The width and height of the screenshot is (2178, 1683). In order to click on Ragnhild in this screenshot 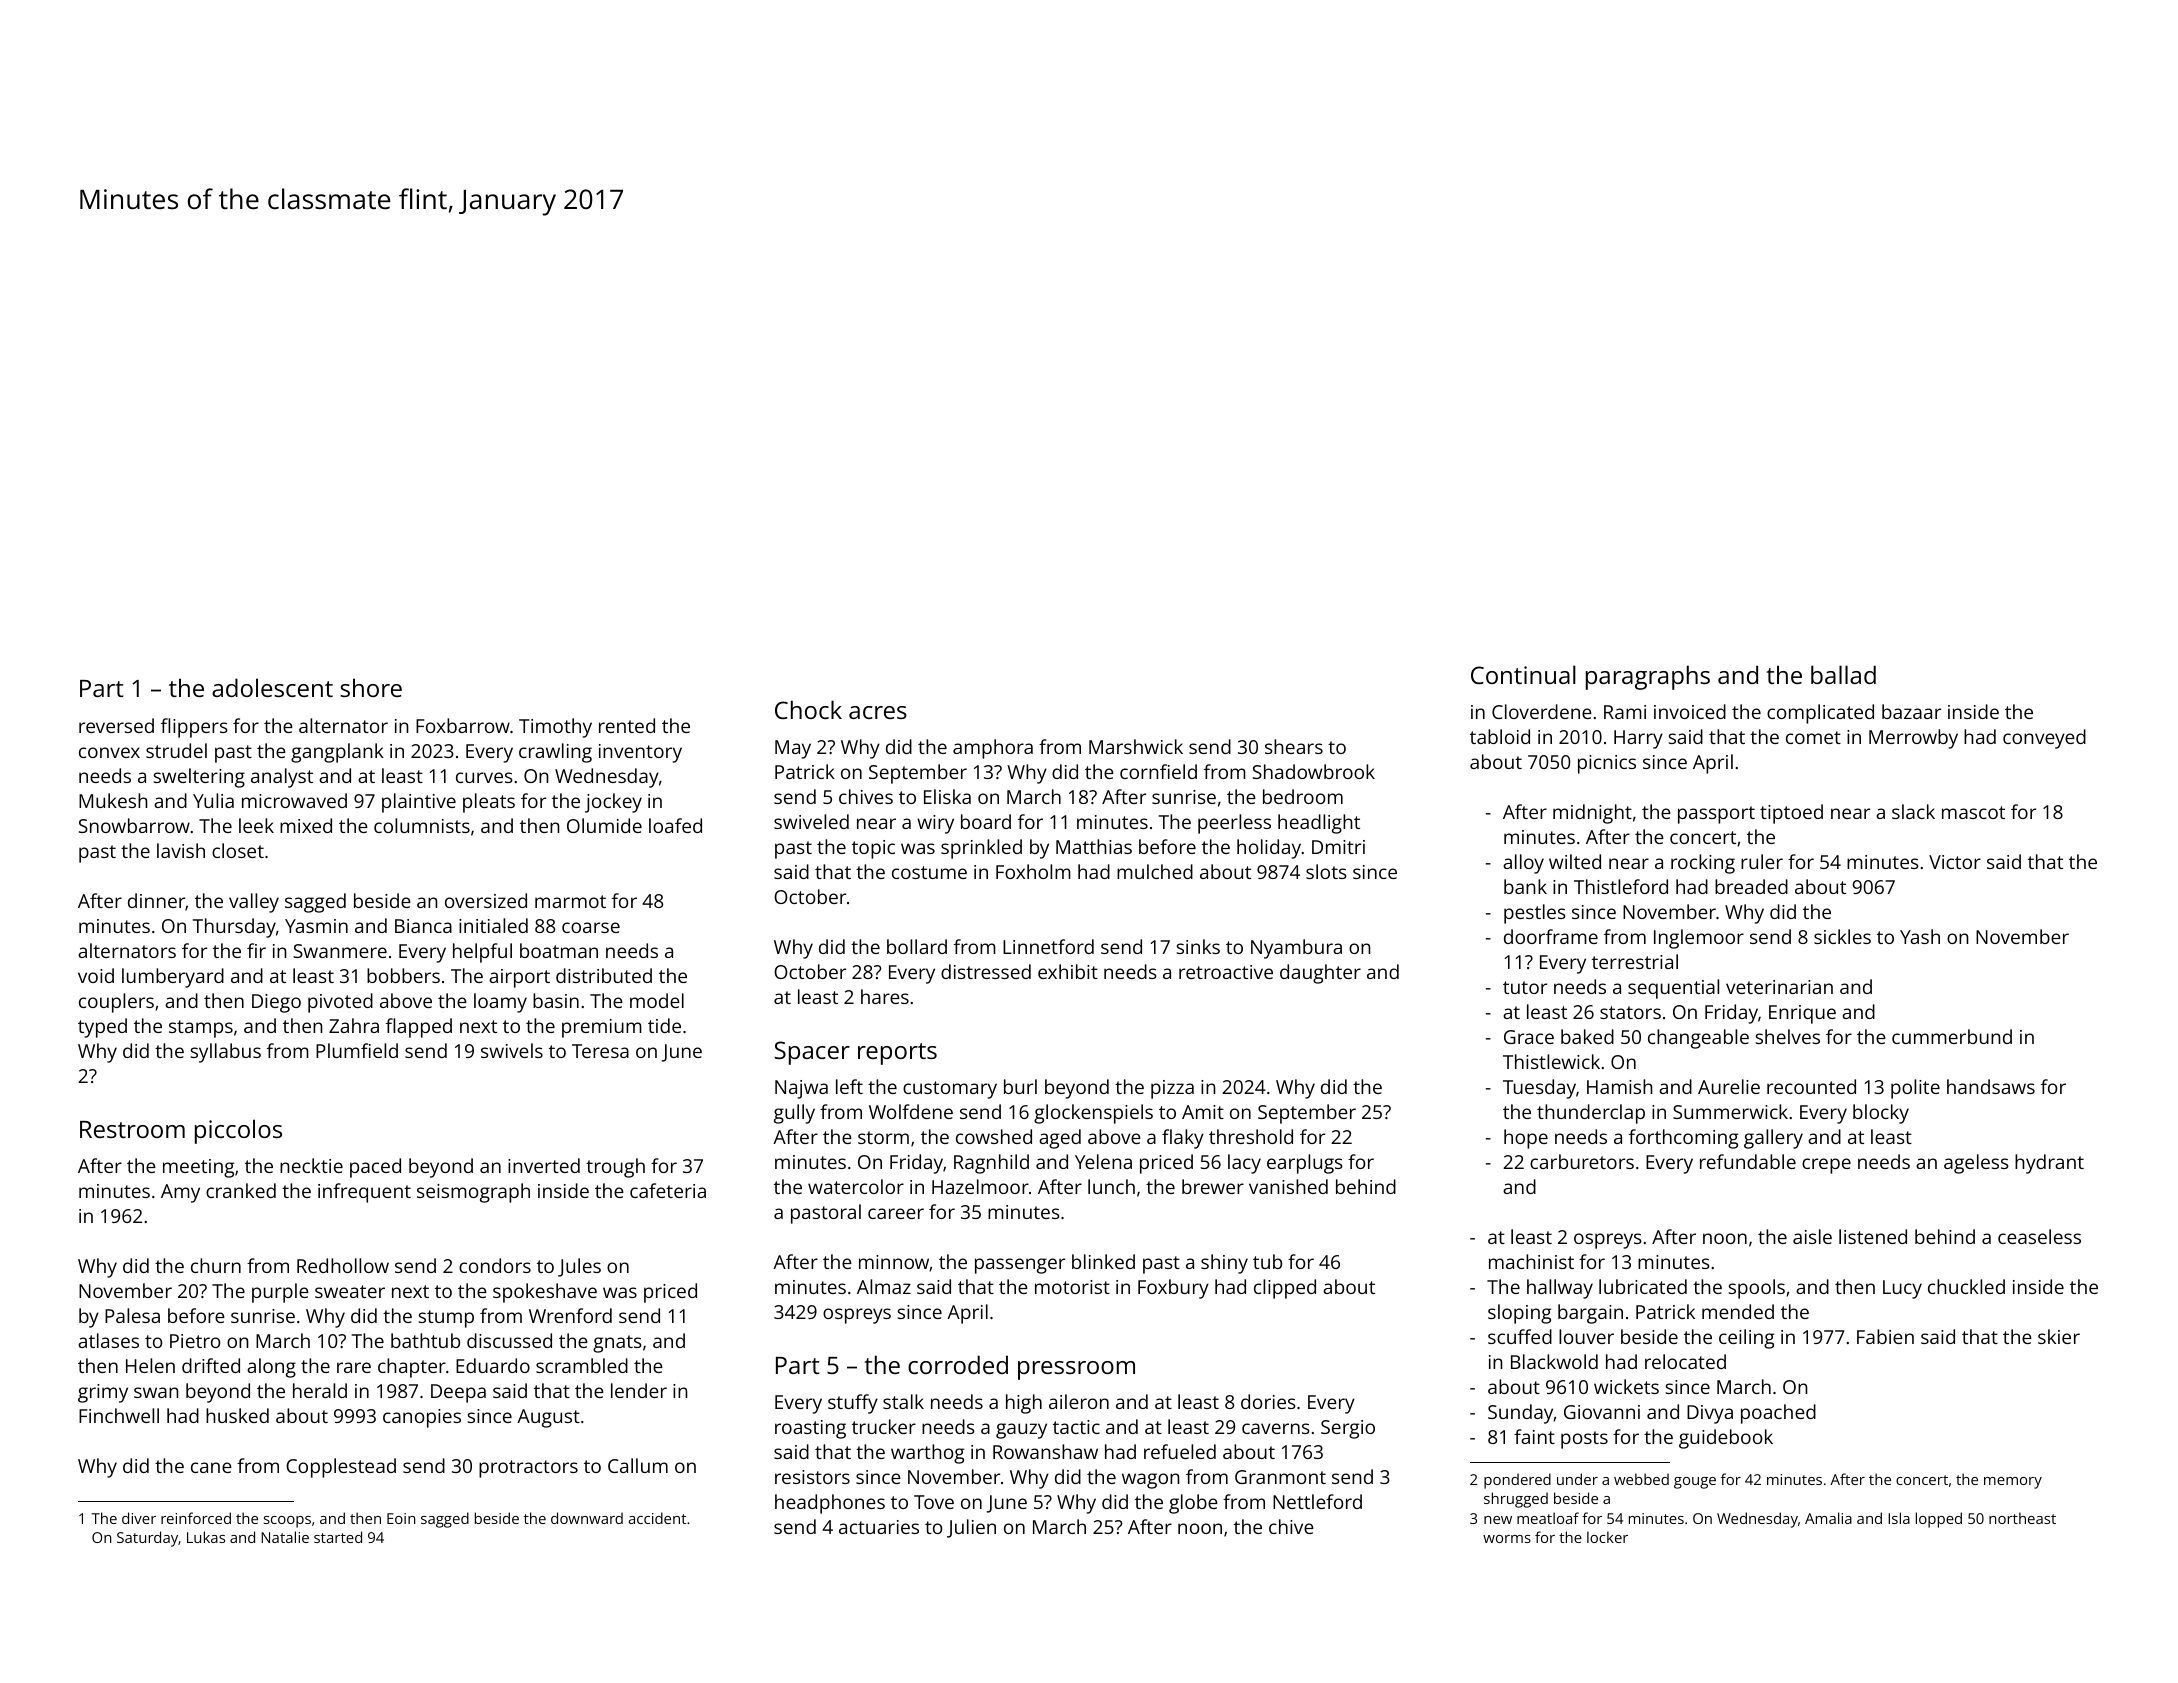, I will do `click(991, 1164)`.
